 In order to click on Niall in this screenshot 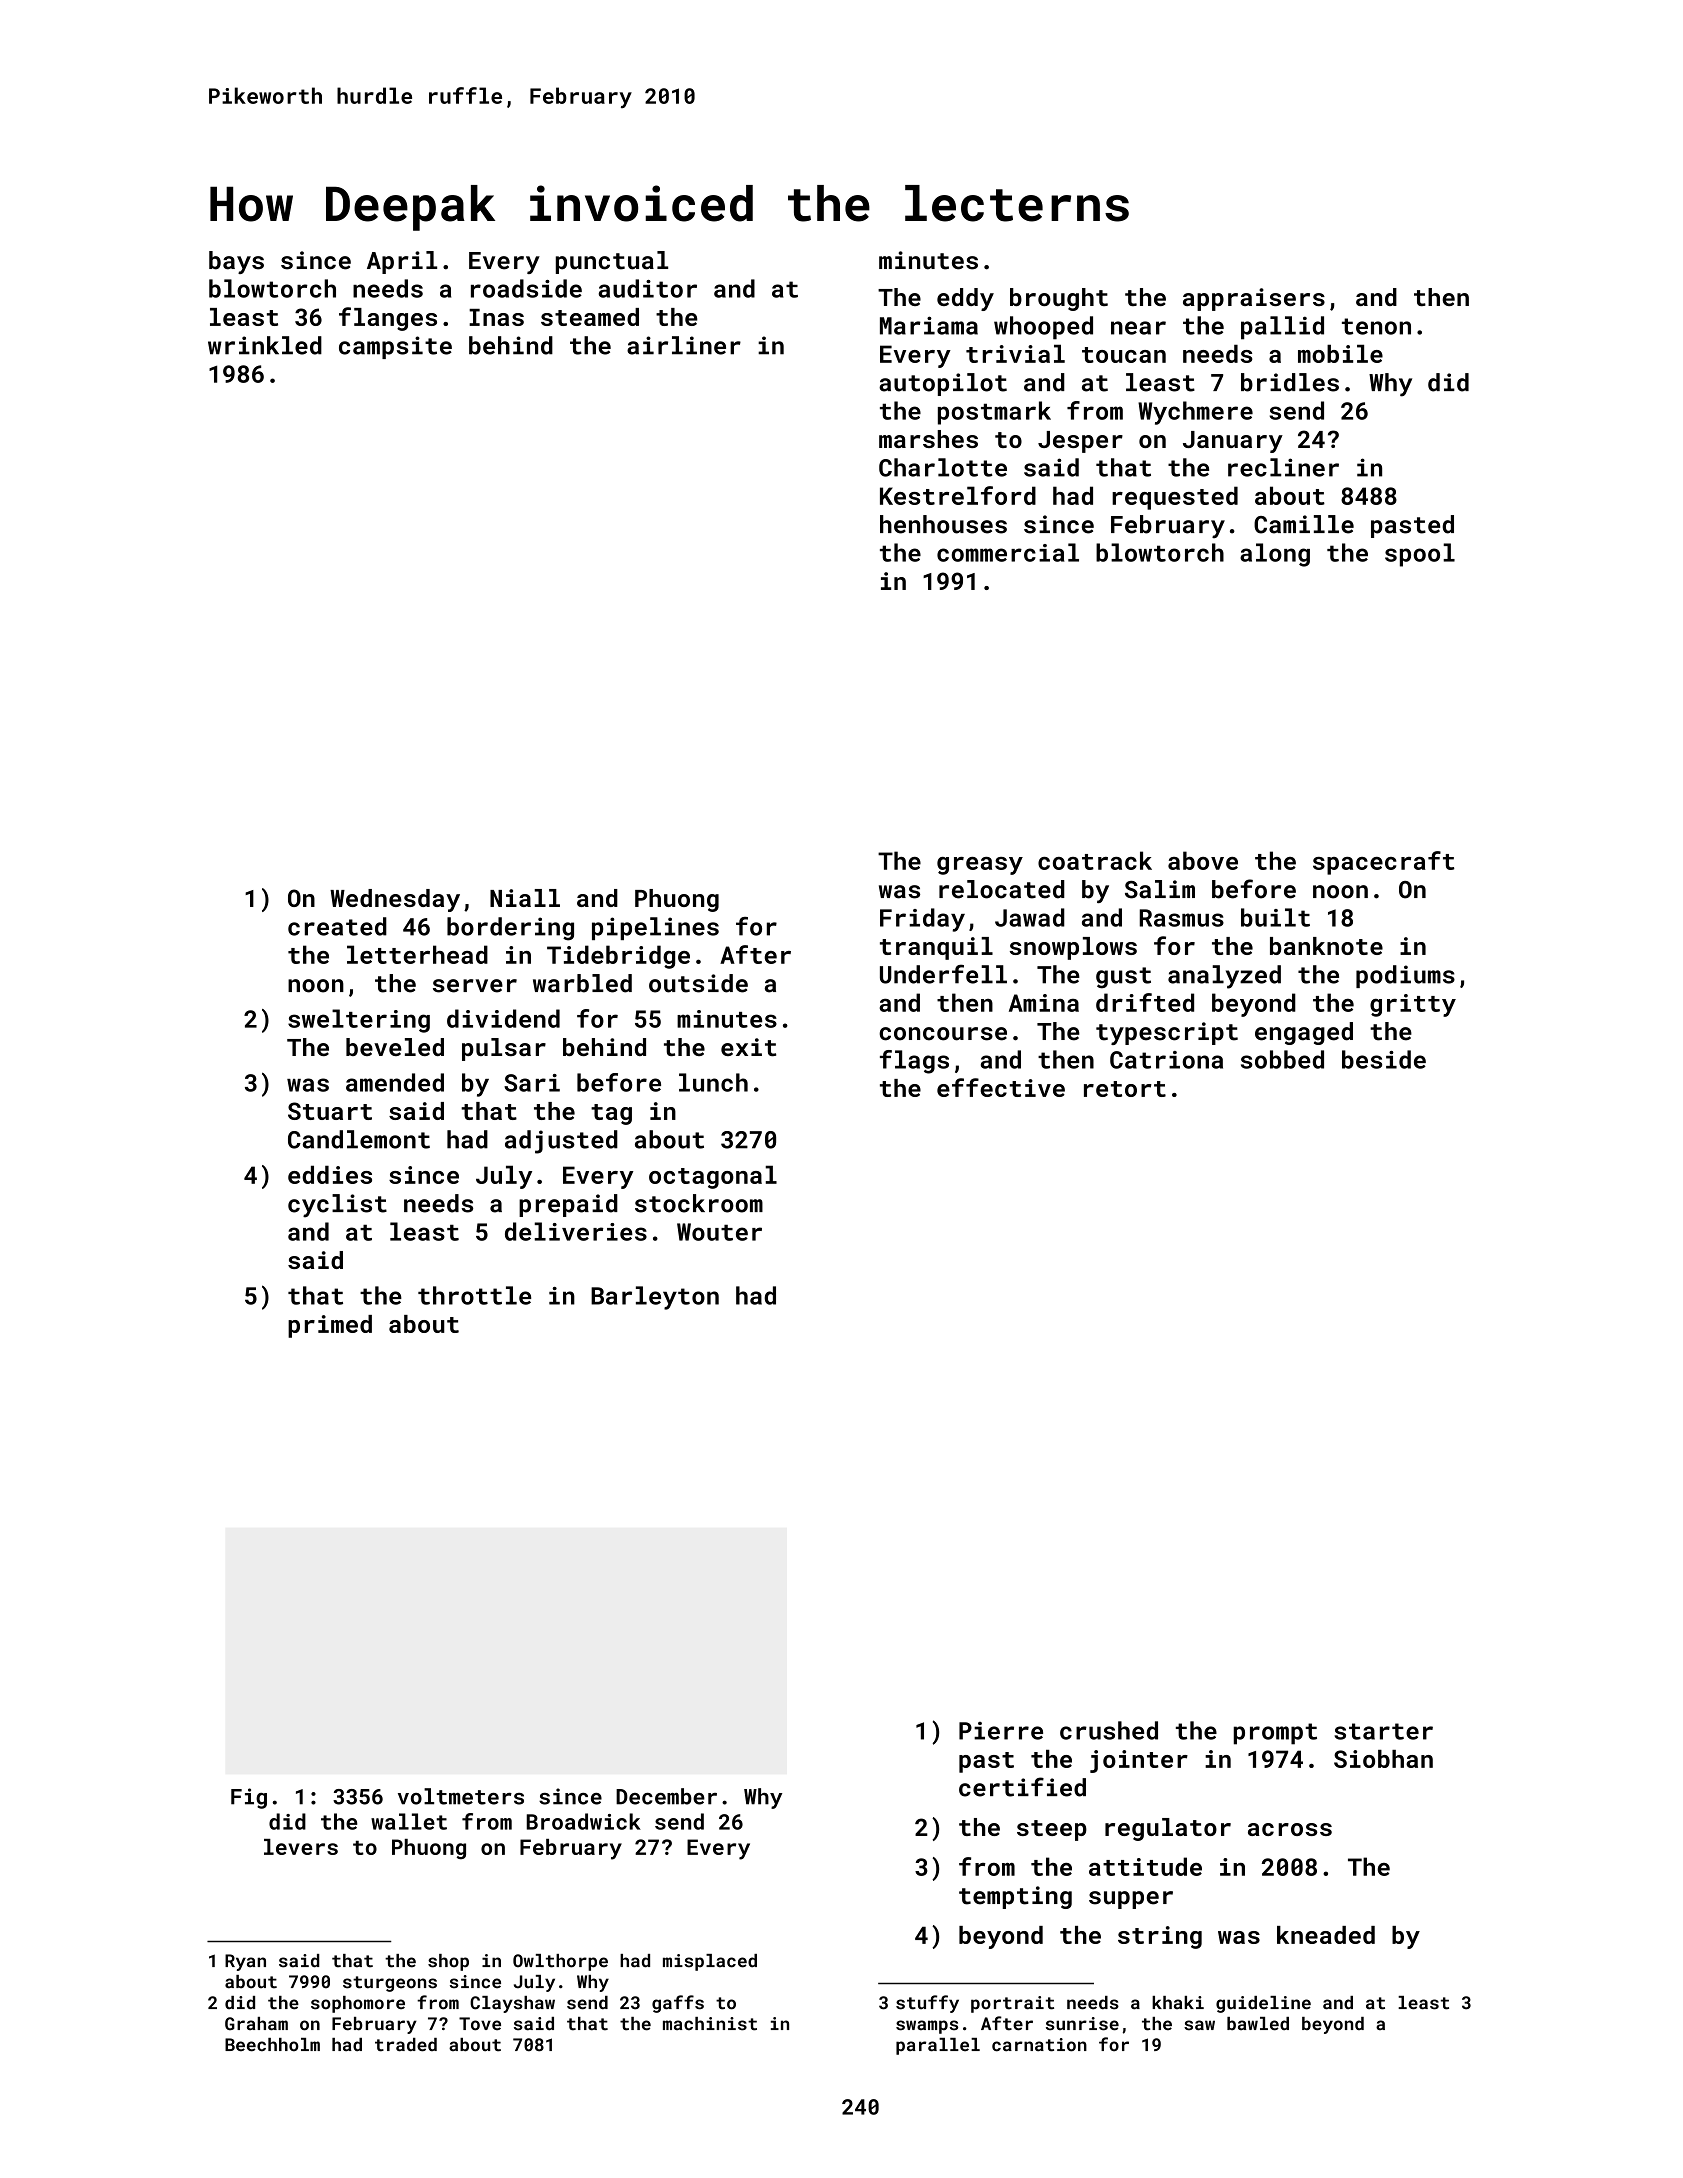, I will do `click(525, 898)`.
